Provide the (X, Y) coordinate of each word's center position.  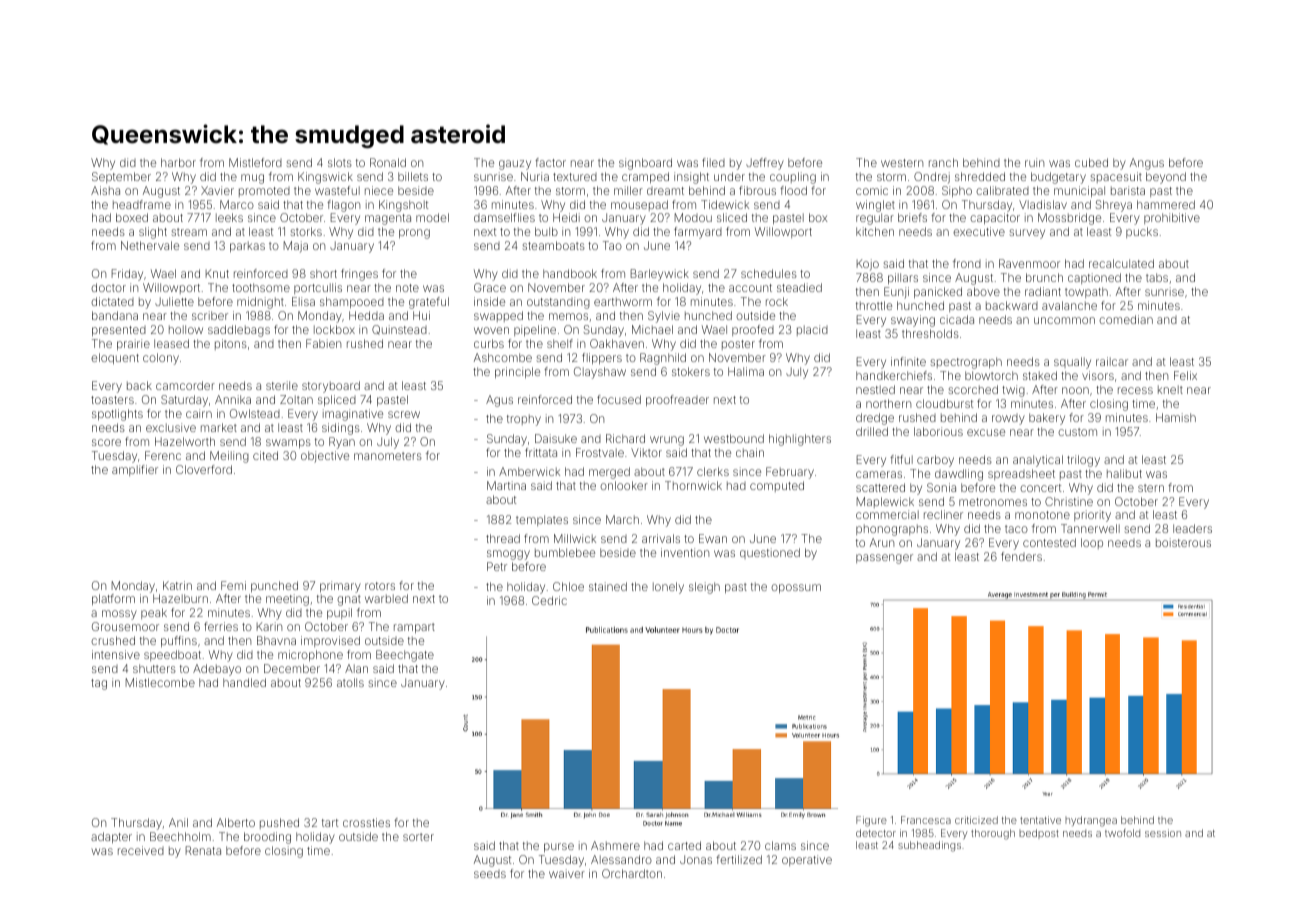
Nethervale (150, 245)
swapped (498, 316)
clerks (713, 471)
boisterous (1183, 542)
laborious (938, 431)
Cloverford (204, 469)
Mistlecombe (160, 682)
